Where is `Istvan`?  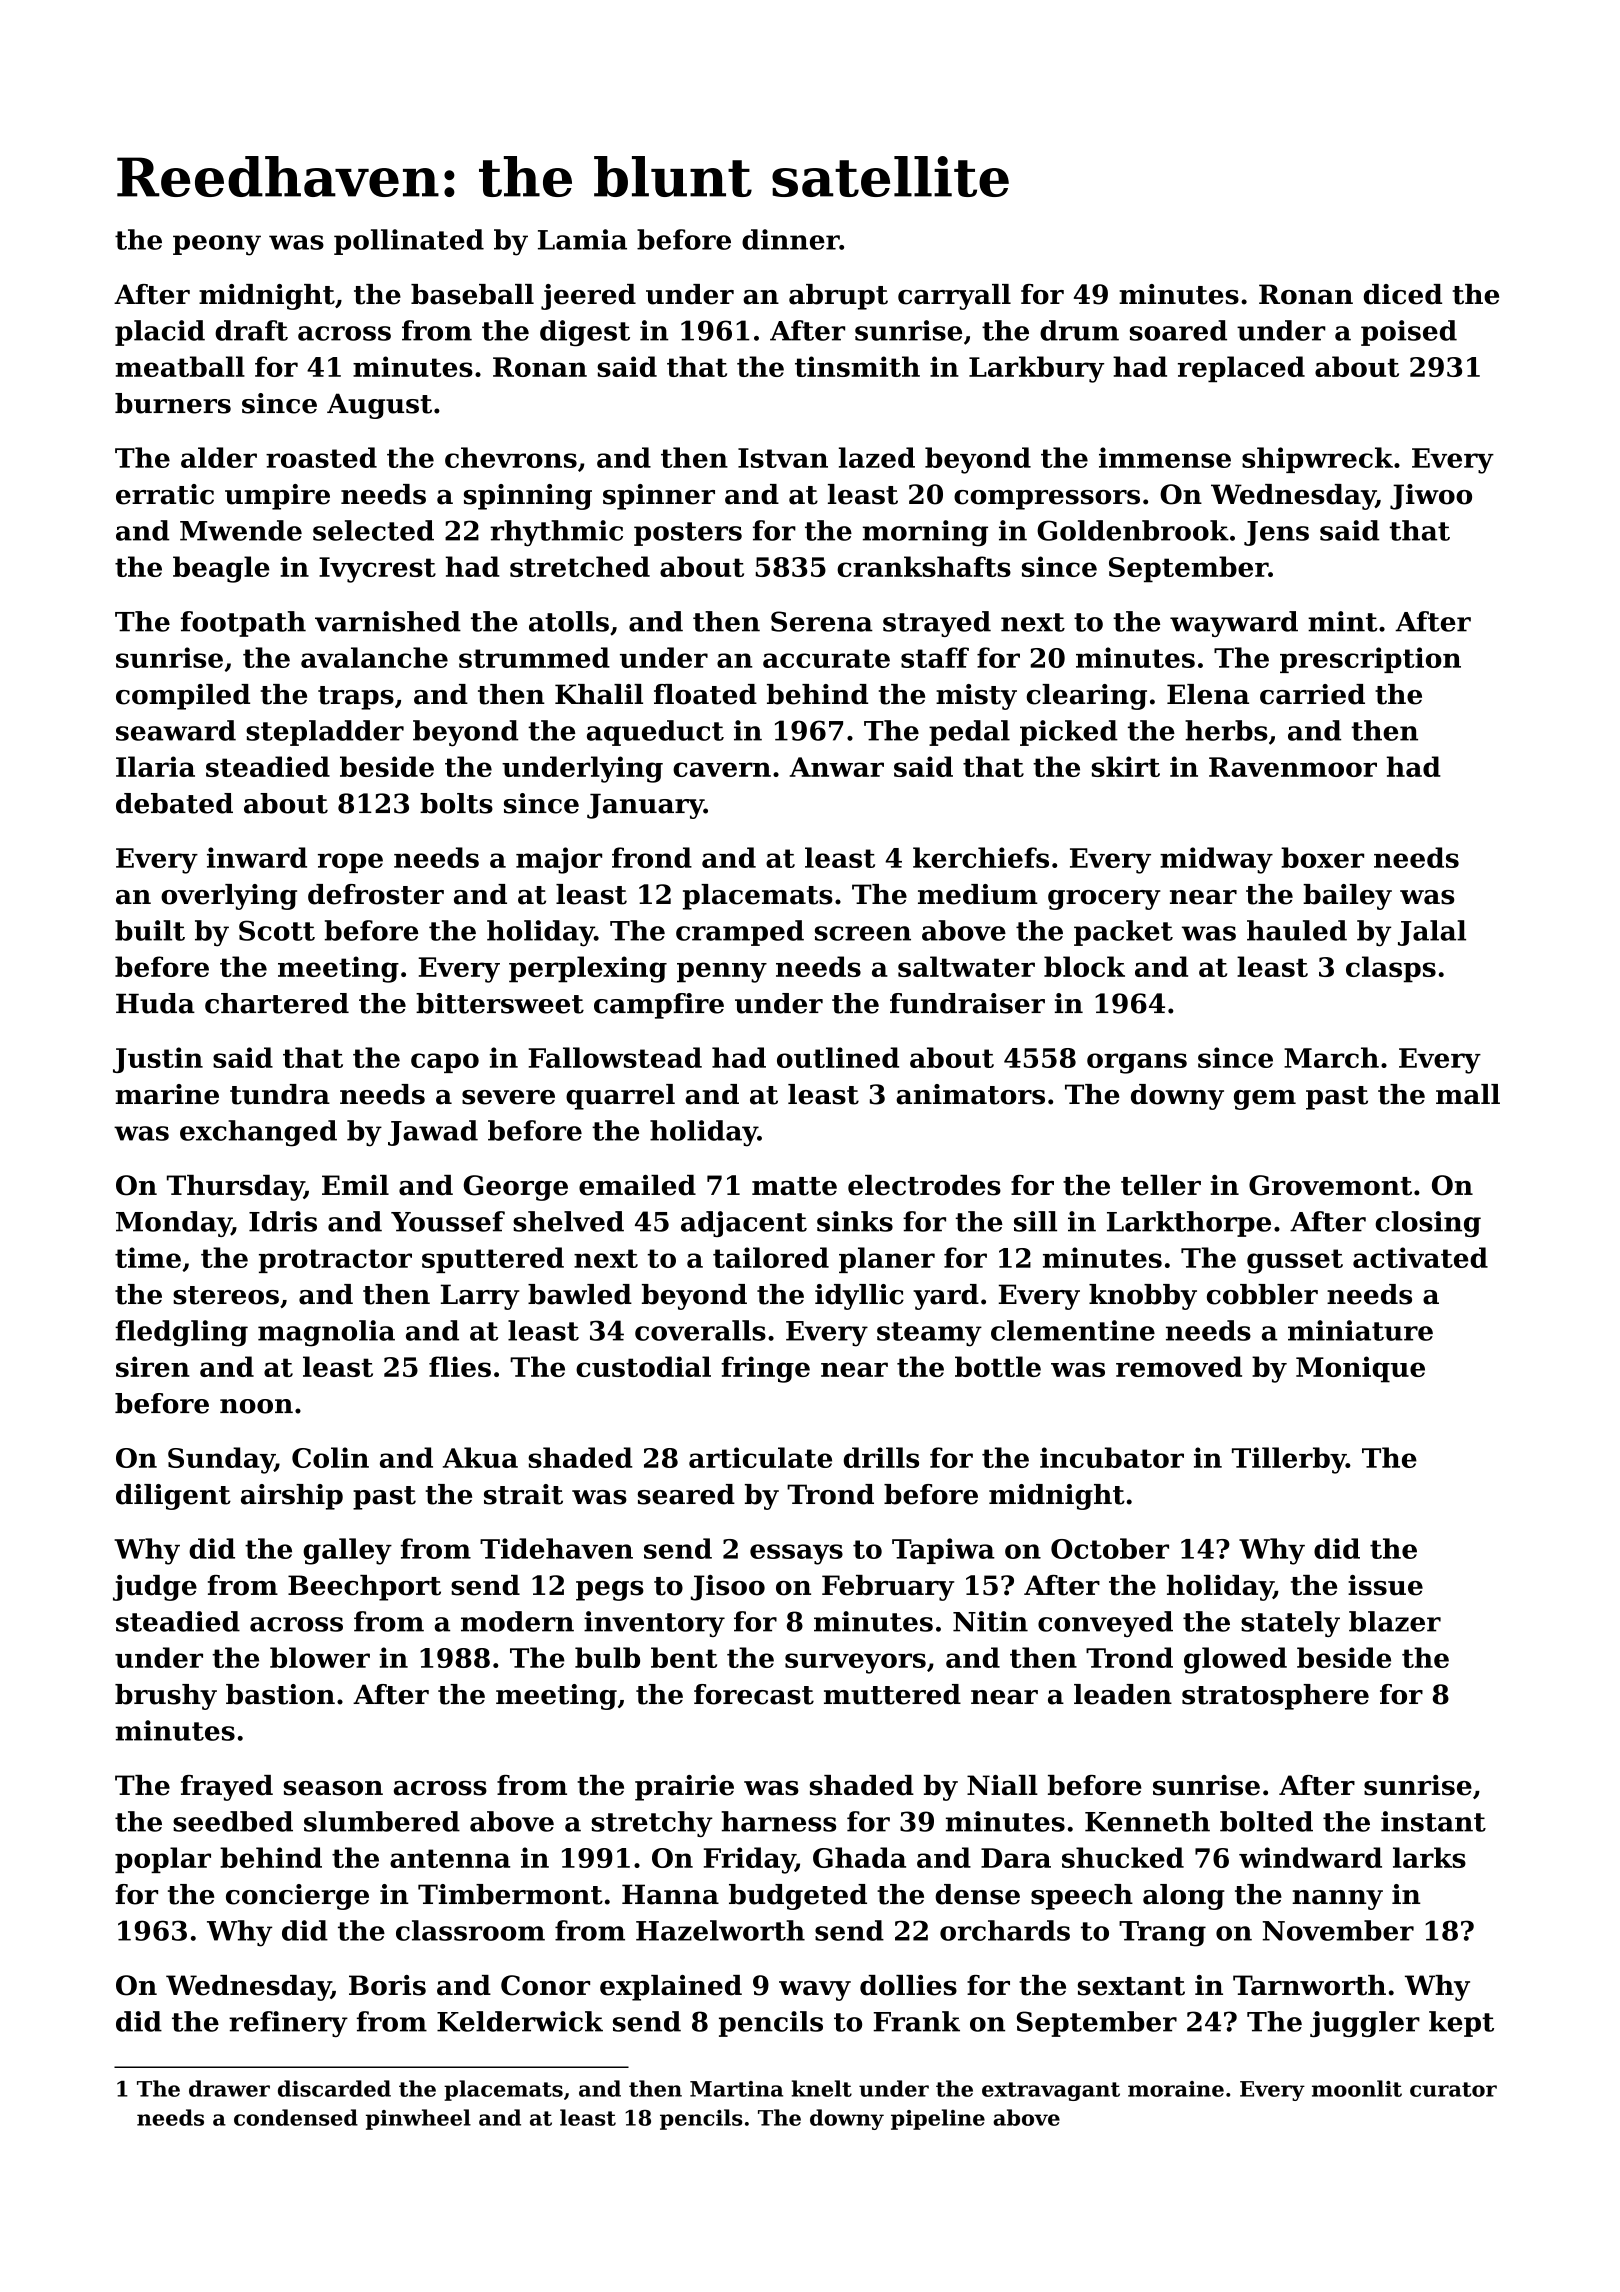
Istvan is located at coordinates (783, 458).
